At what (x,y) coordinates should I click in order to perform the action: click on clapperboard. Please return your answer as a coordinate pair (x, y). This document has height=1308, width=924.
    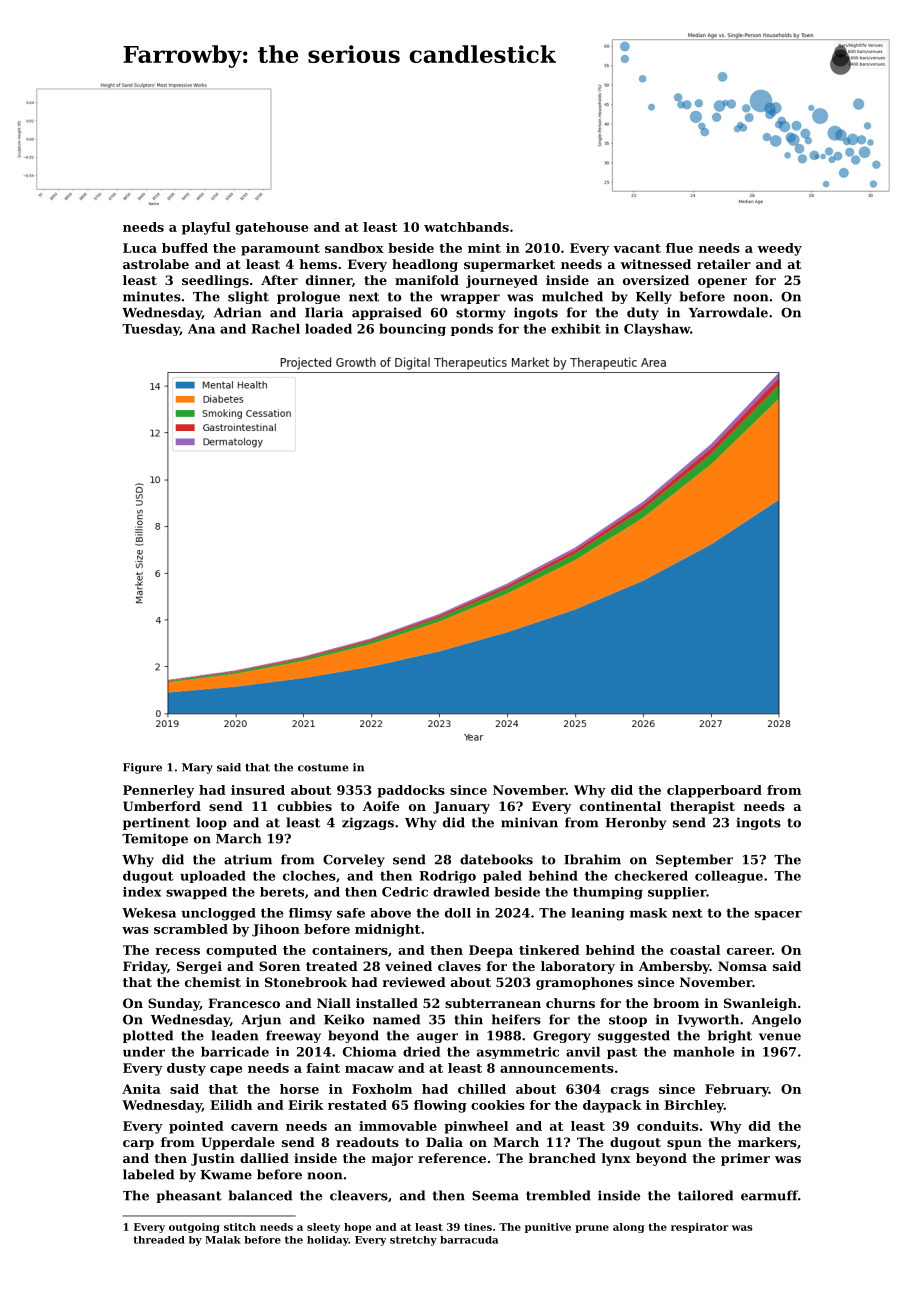
    Looking at the image, I should click on (714, 791).
